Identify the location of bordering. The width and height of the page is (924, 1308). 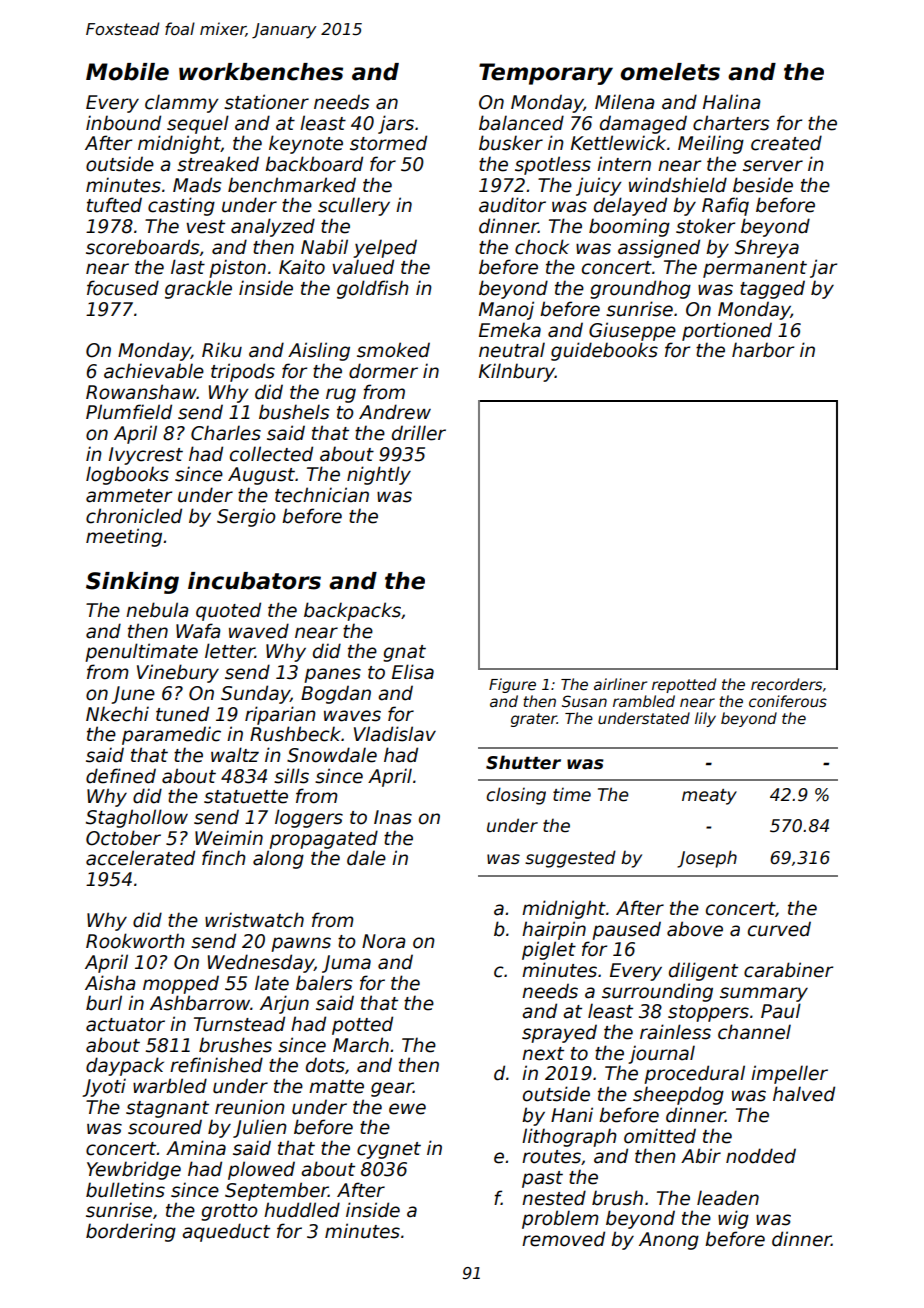
(131, 1232).
